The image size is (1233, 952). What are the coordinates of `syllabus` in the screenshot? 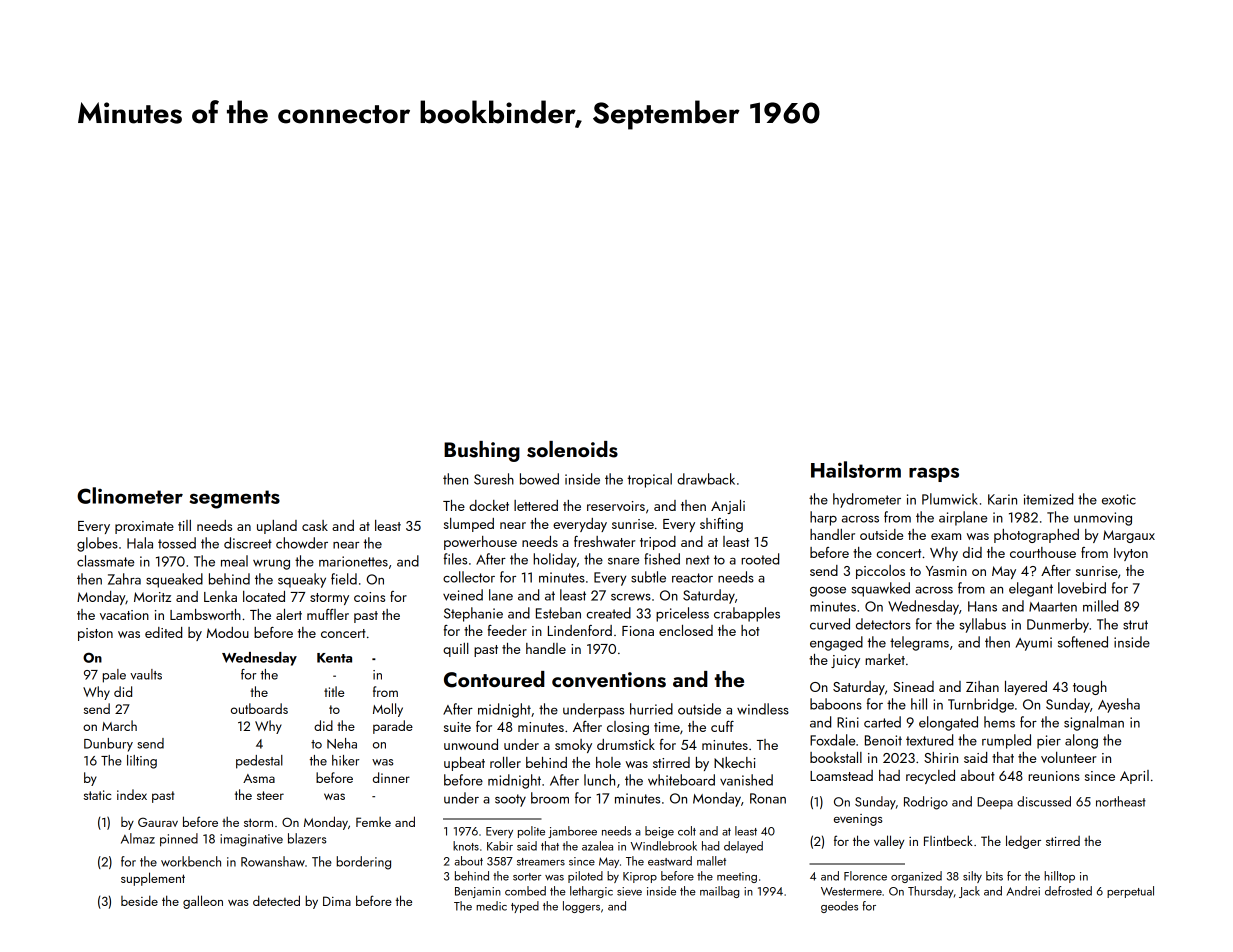 It's located at (983, 625).
